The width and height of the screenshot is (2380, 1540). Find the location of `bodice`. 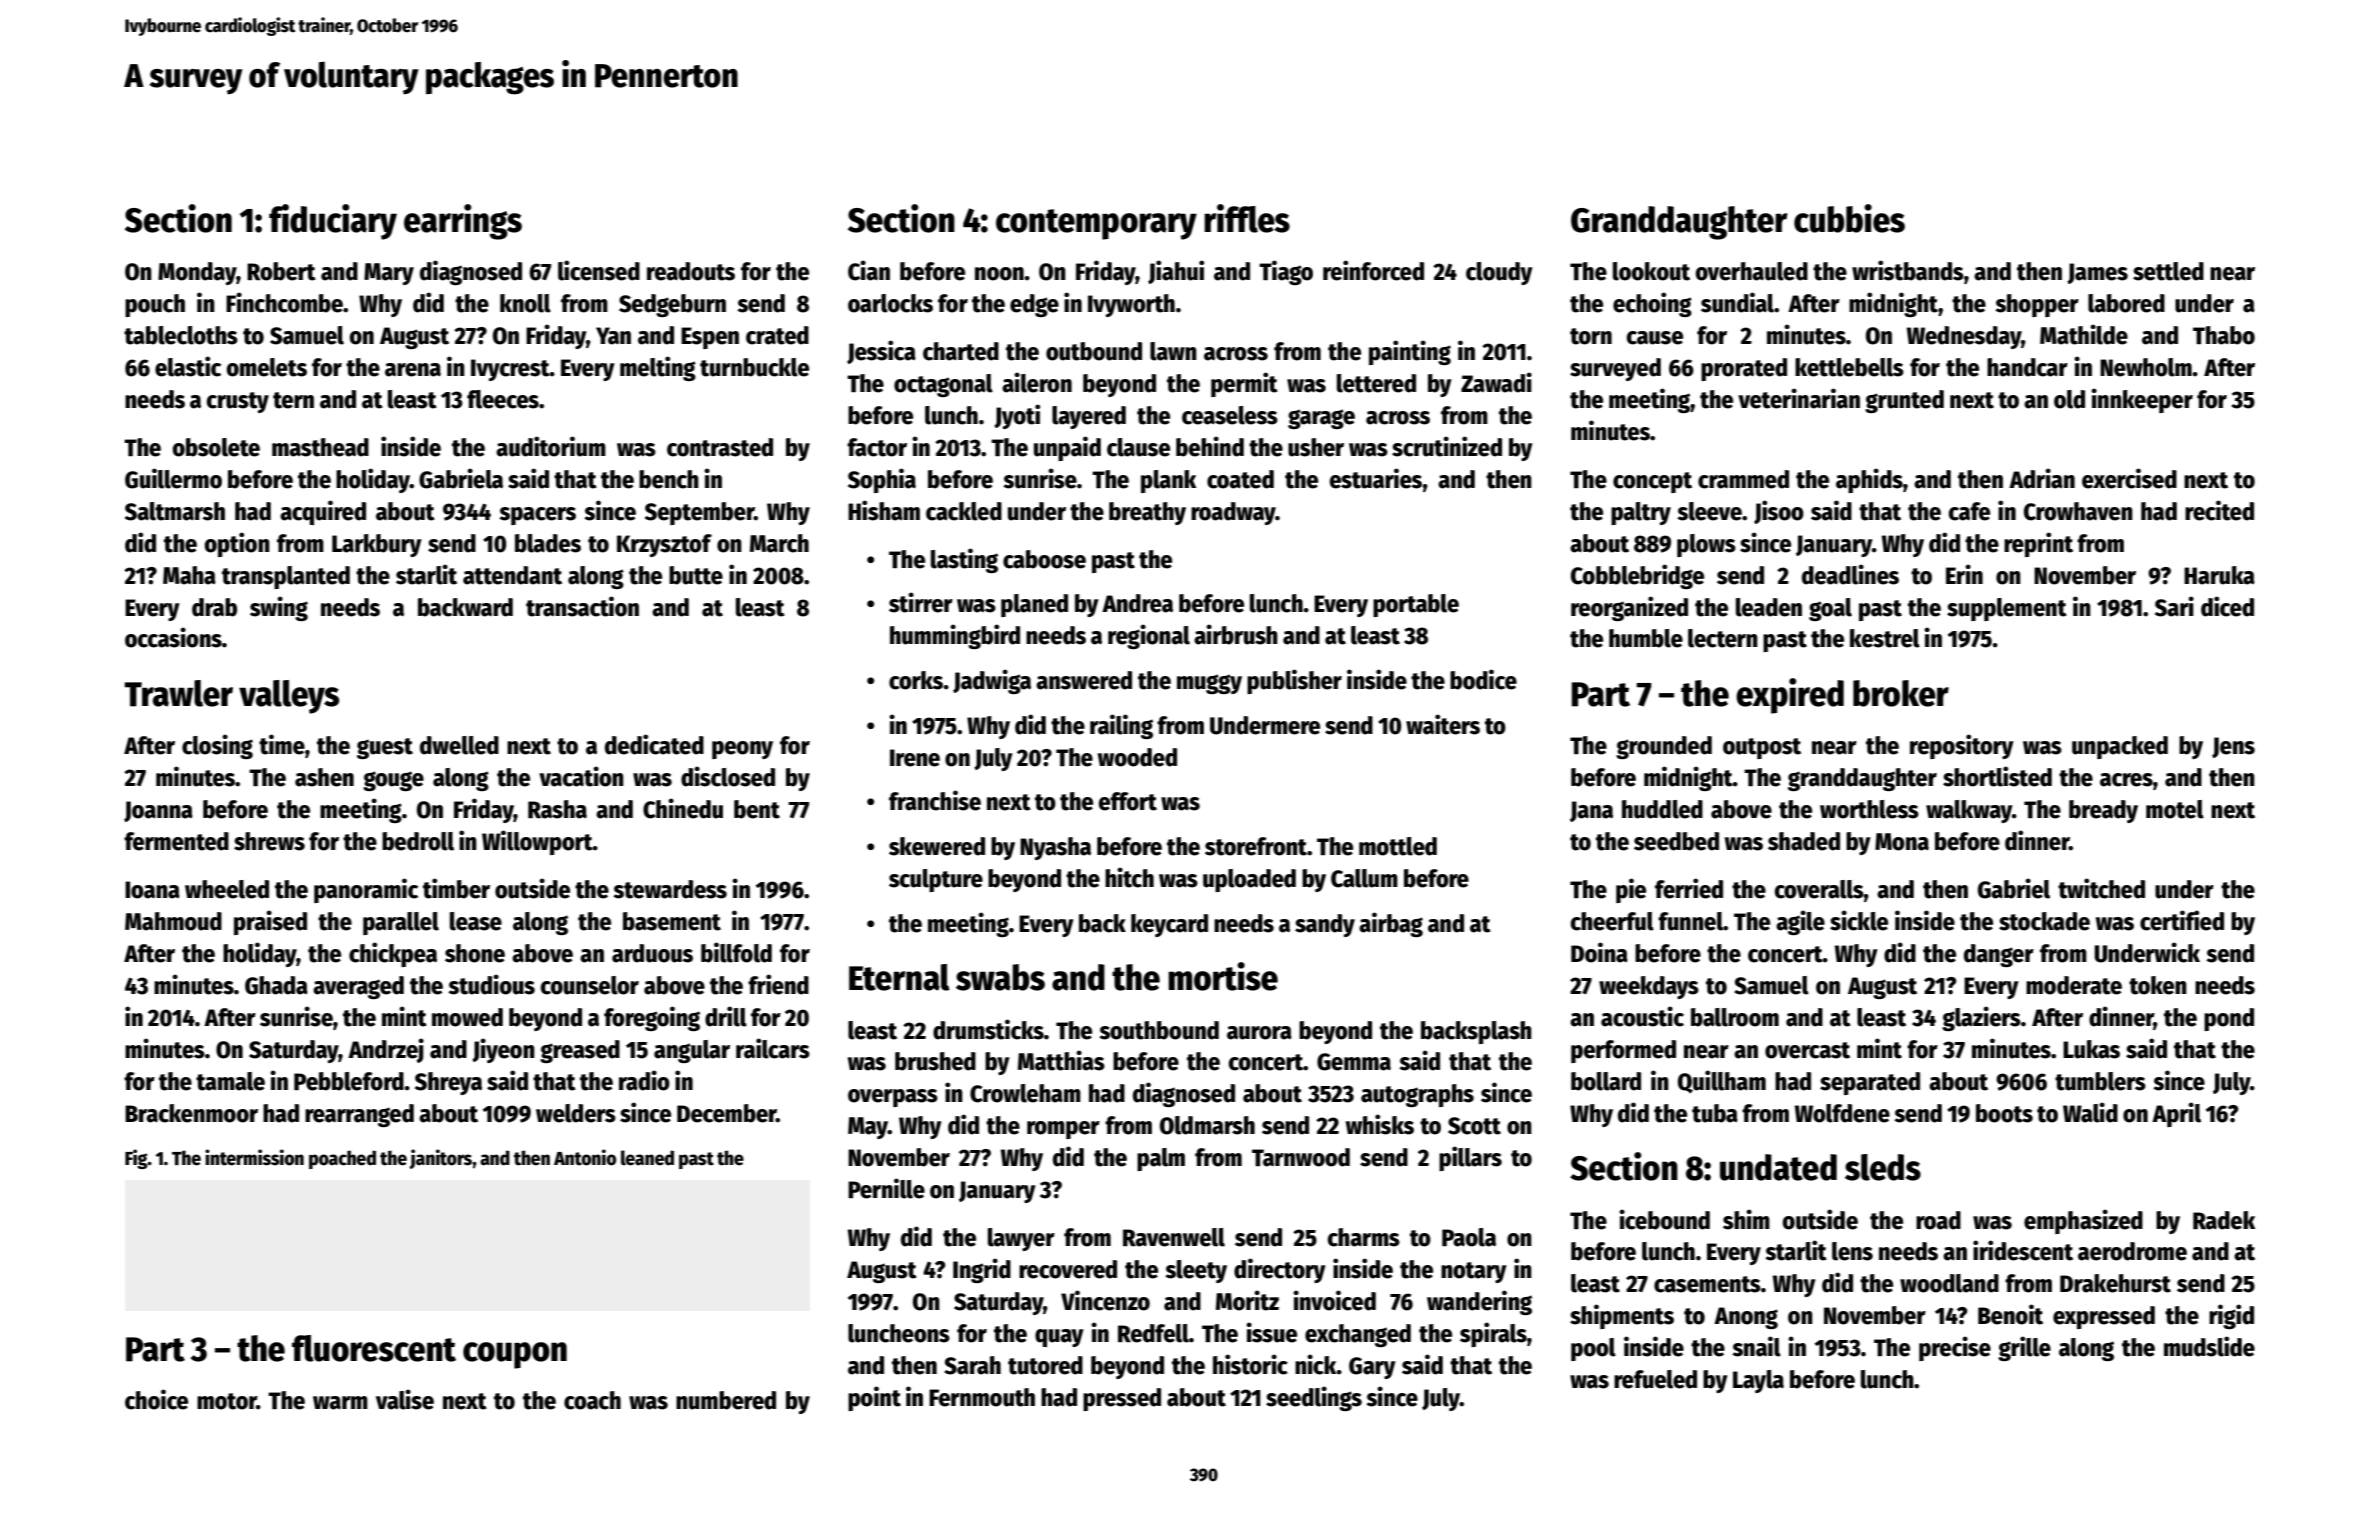

bodice is located at coordinates (1483, 679).
